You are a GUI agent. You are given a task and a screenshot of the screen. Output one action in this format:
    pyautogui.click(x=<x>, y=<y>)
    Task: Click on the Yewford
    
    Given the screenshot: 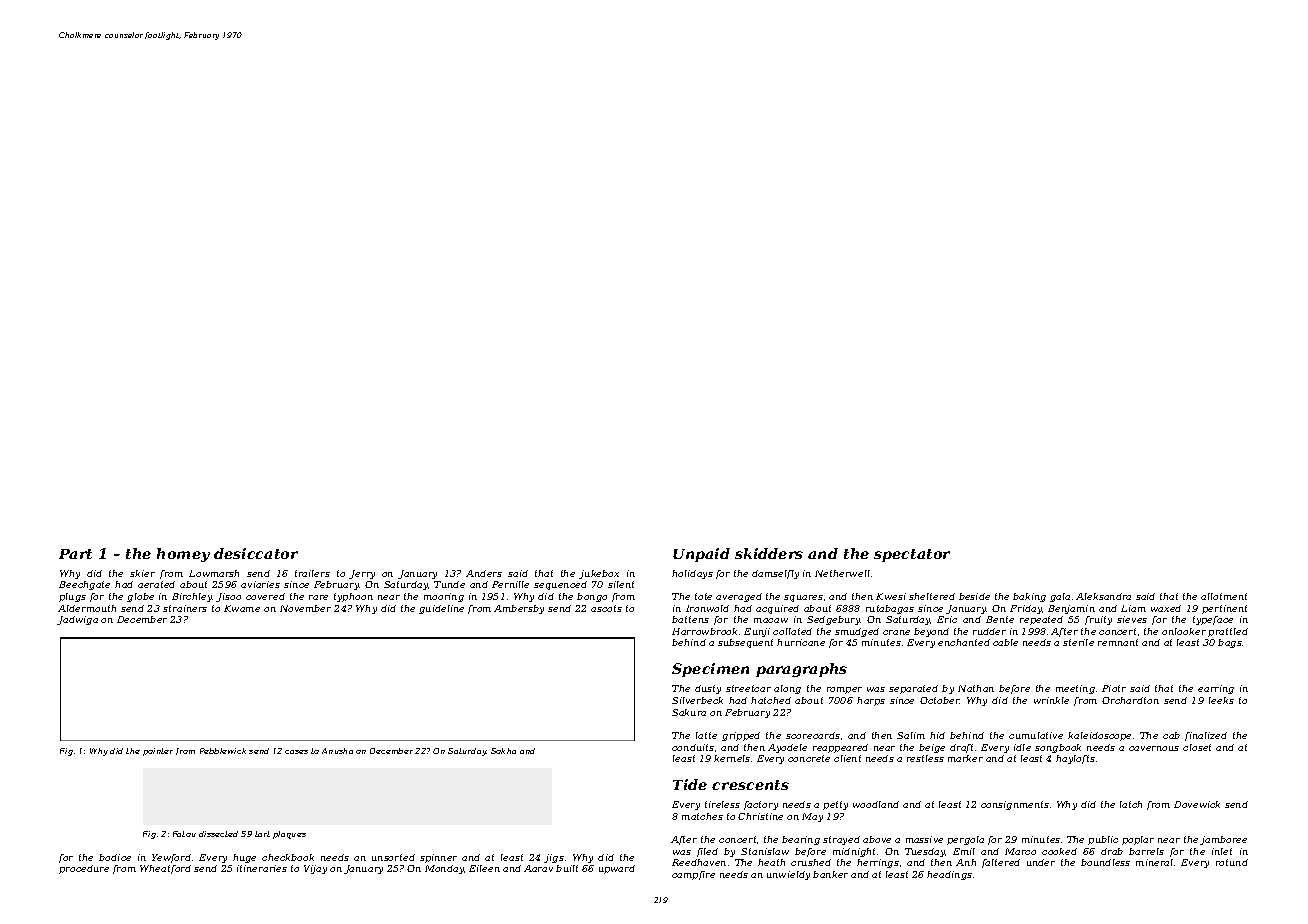 What is the action you would take?
    pyautogui.click(x=171, y=858)
